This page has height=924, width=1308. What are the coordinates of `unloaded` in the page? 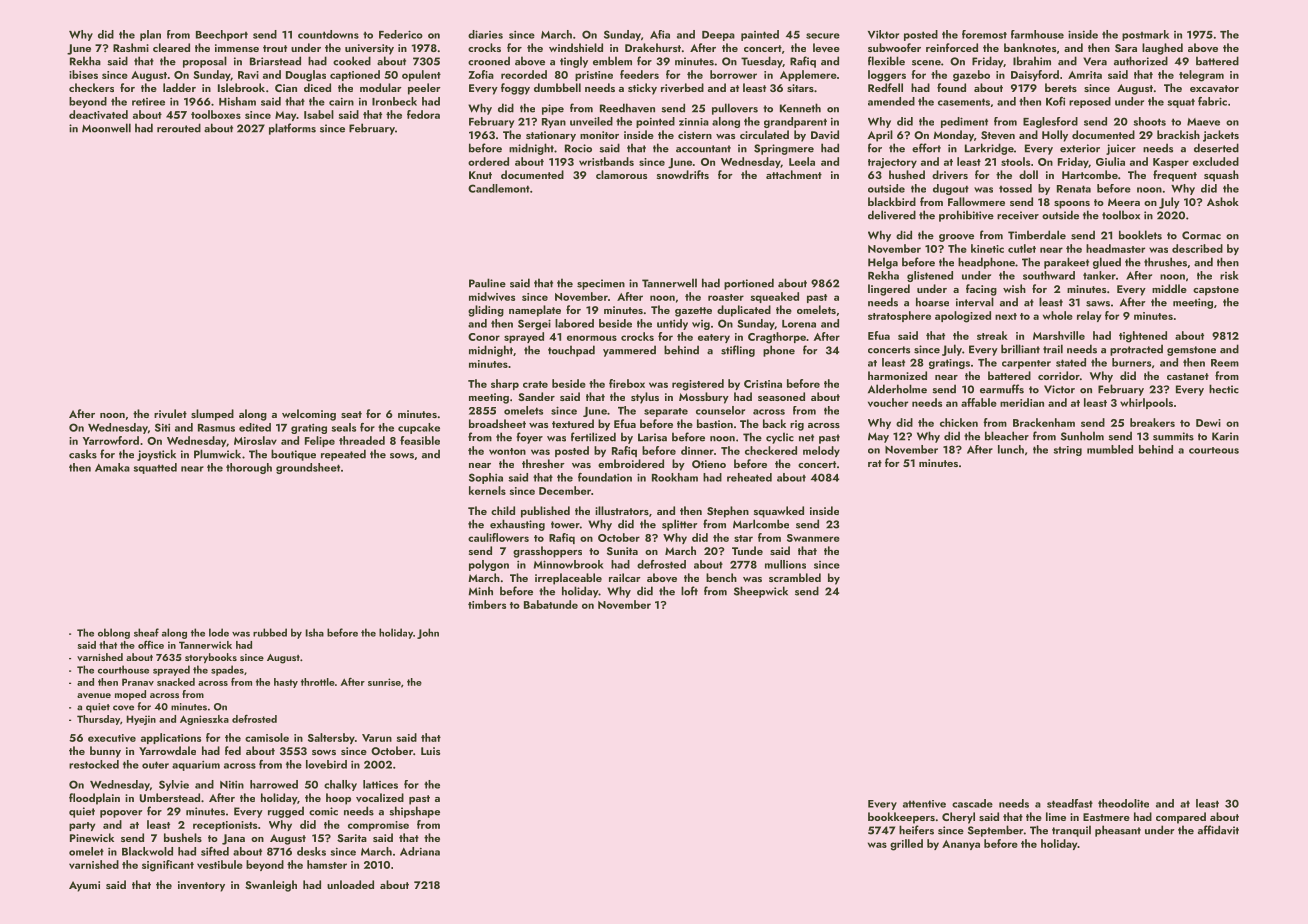 It's located at (350, 884).
